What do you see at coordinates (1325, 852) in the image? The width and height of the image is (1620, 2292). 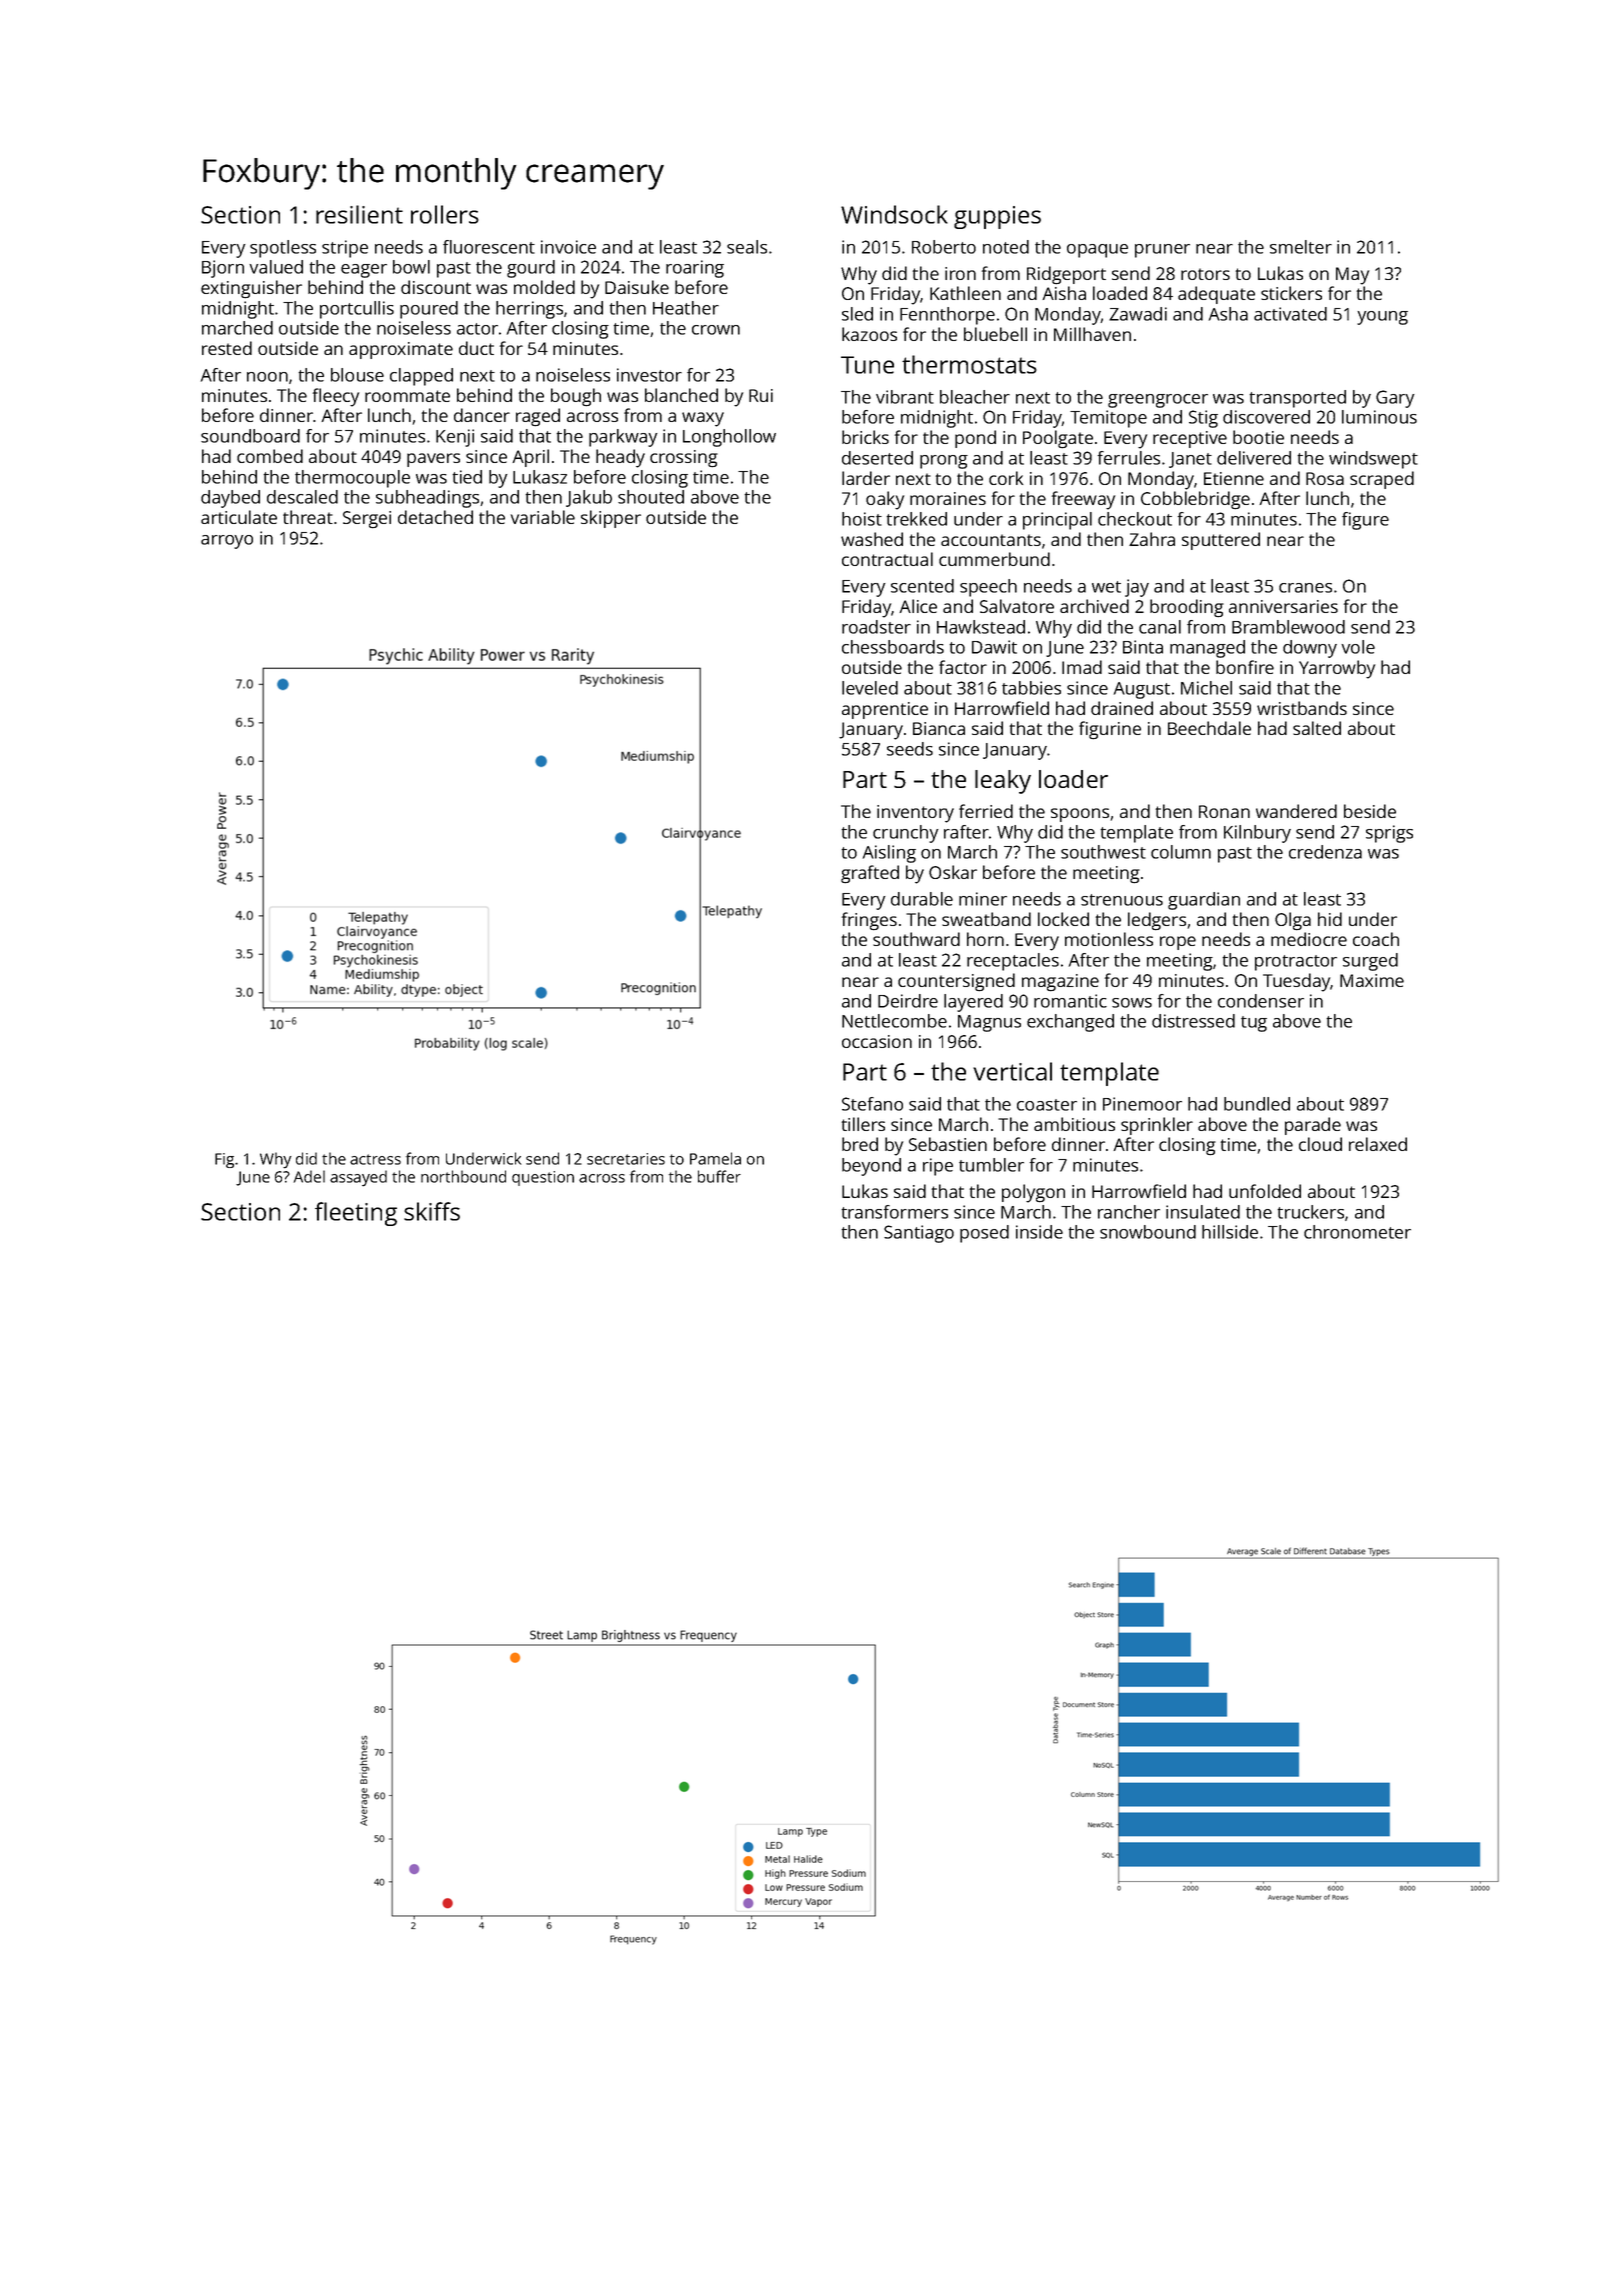 I see `credenza` at bounding box center [1325, 852].
